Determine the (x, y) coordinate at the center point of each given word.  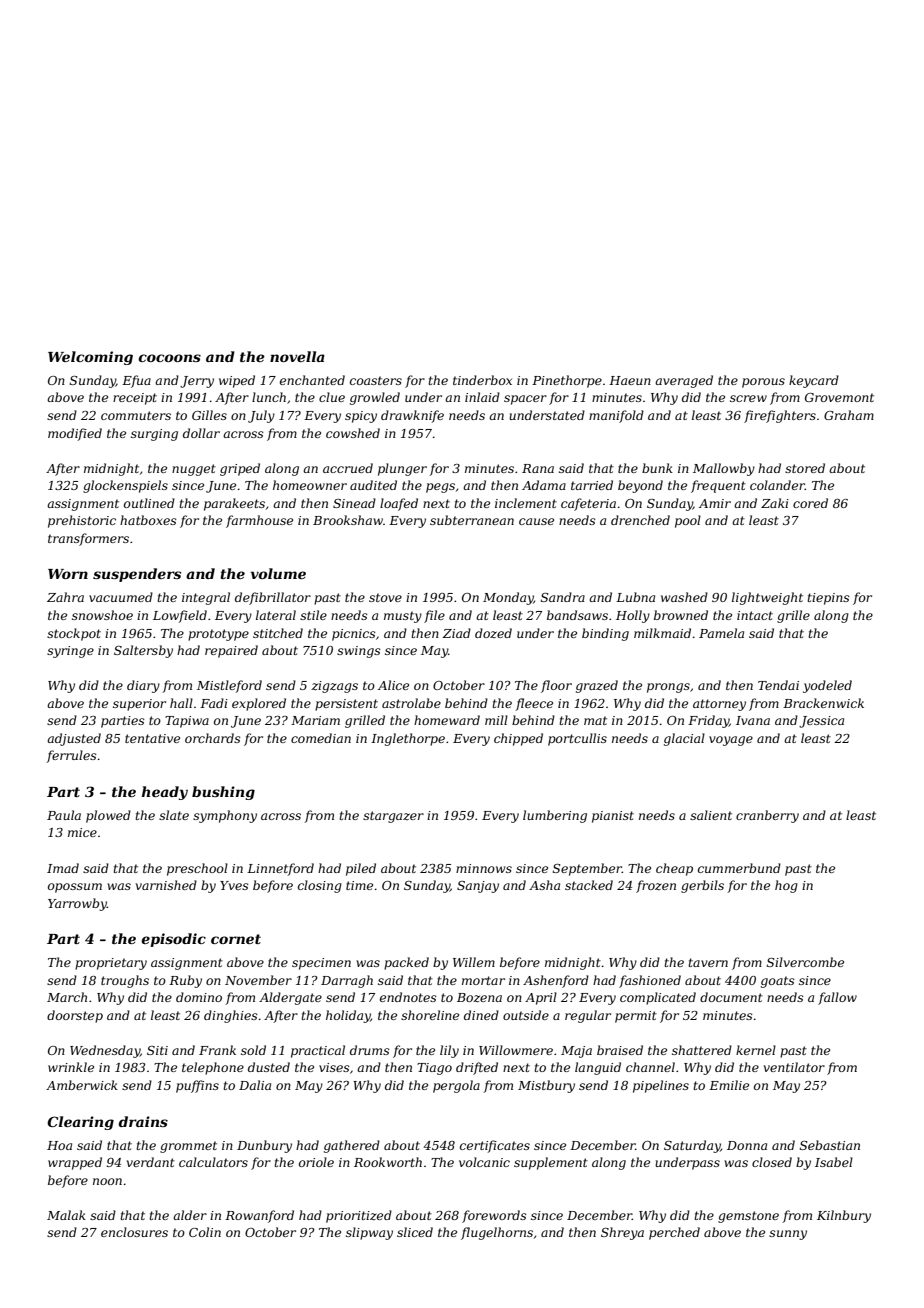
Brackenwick (823, 703)
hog (786, 886)
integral (206, 598)
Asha (544, 885)
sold (253, 1050)
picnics (354, 635)
